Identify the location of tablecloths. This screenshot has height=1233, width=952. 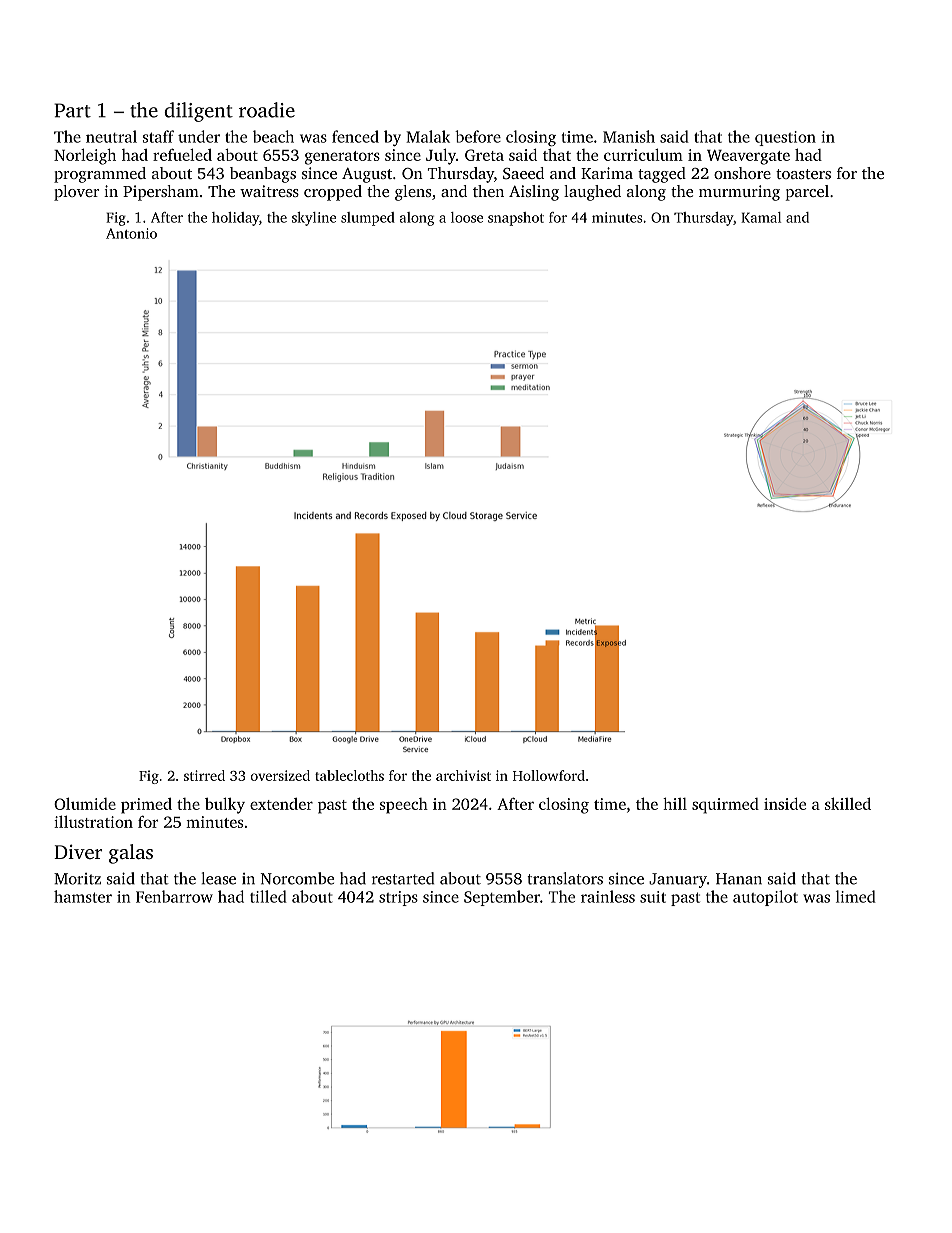
(349, 775).
